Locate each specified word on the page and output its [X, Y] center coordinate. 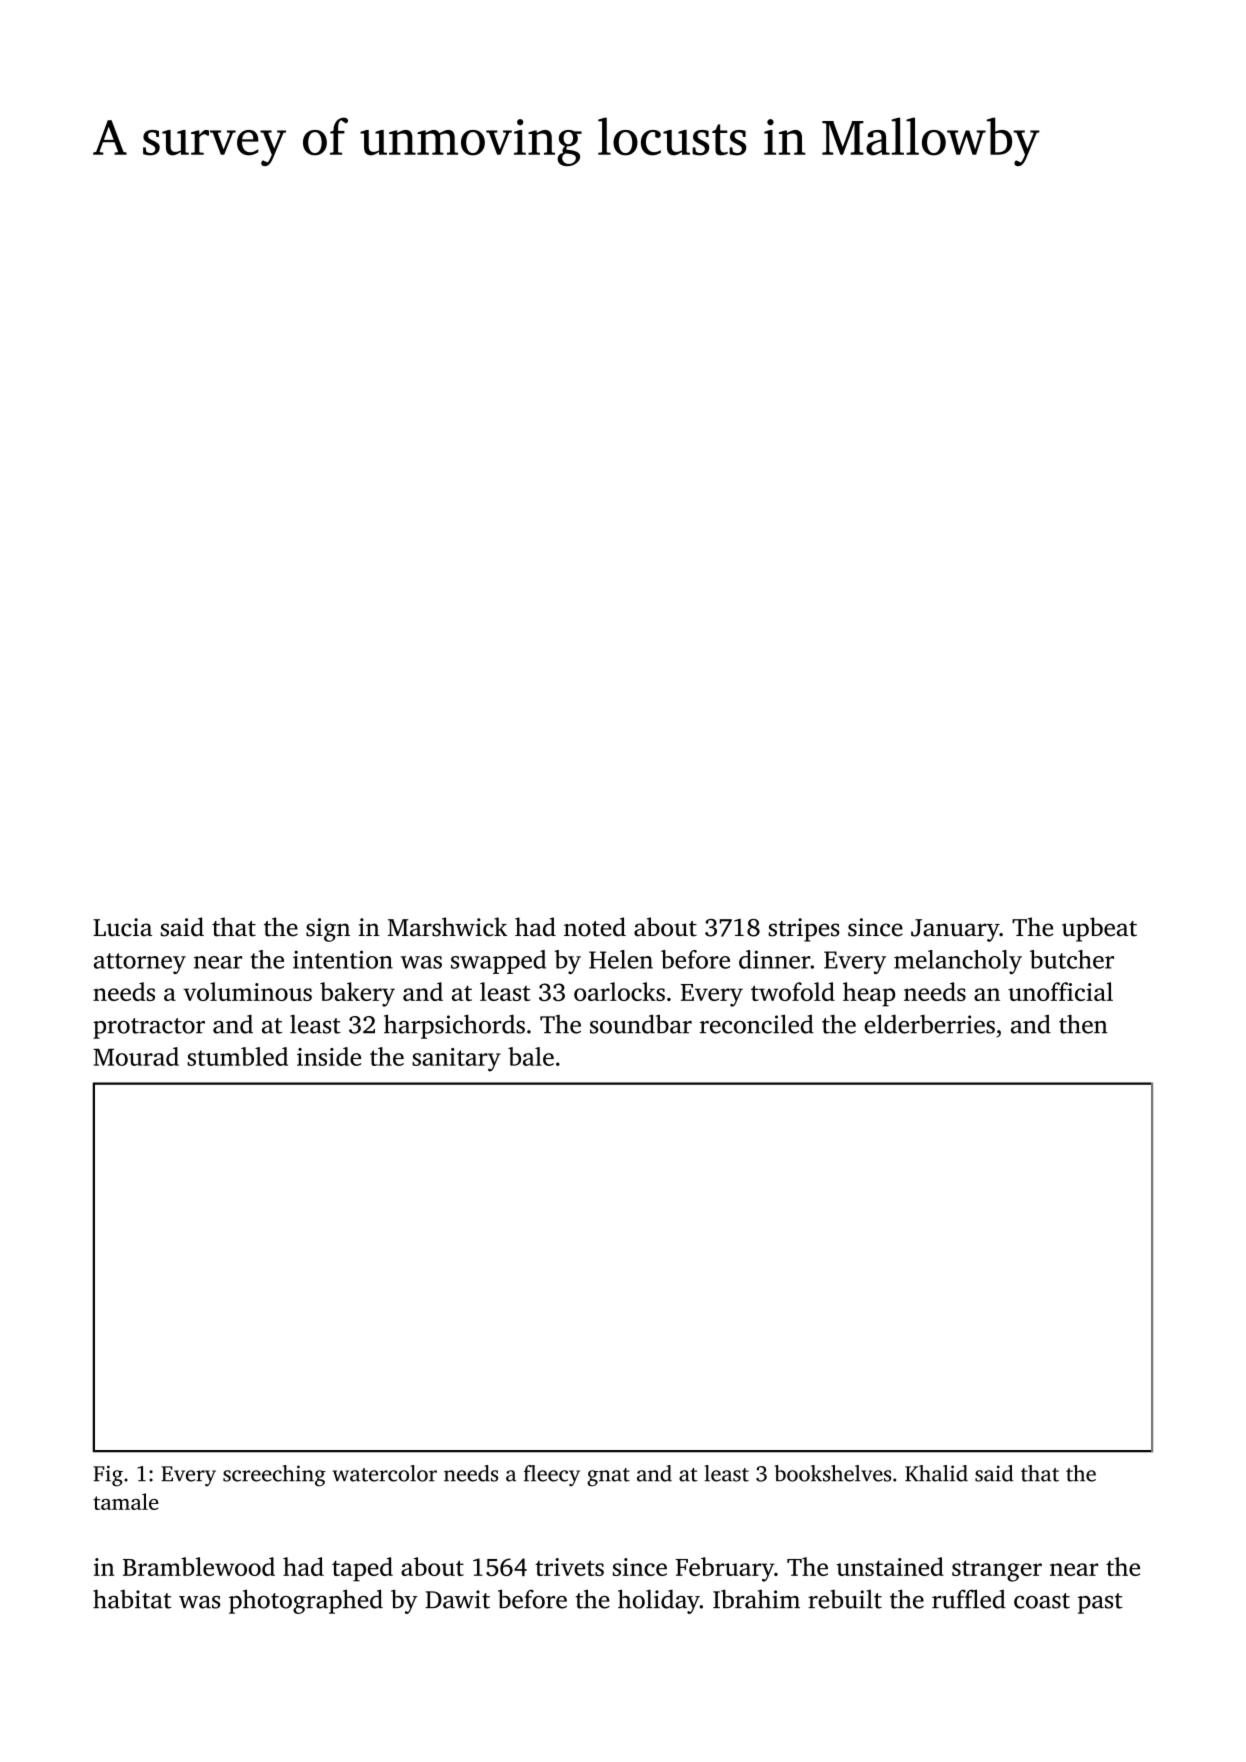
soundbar [641, 1024]
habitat [132, 1599]
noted [595, 927]
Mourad [136, 1056]
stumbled [237, 1056]
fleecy [552, 1475]
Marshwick [447, 927]
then [1083, 1024]
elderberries [929, 1024]
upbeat [1099, 929]
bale [531, 1056]
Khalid [936, 1473]
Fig [108, 1476]
